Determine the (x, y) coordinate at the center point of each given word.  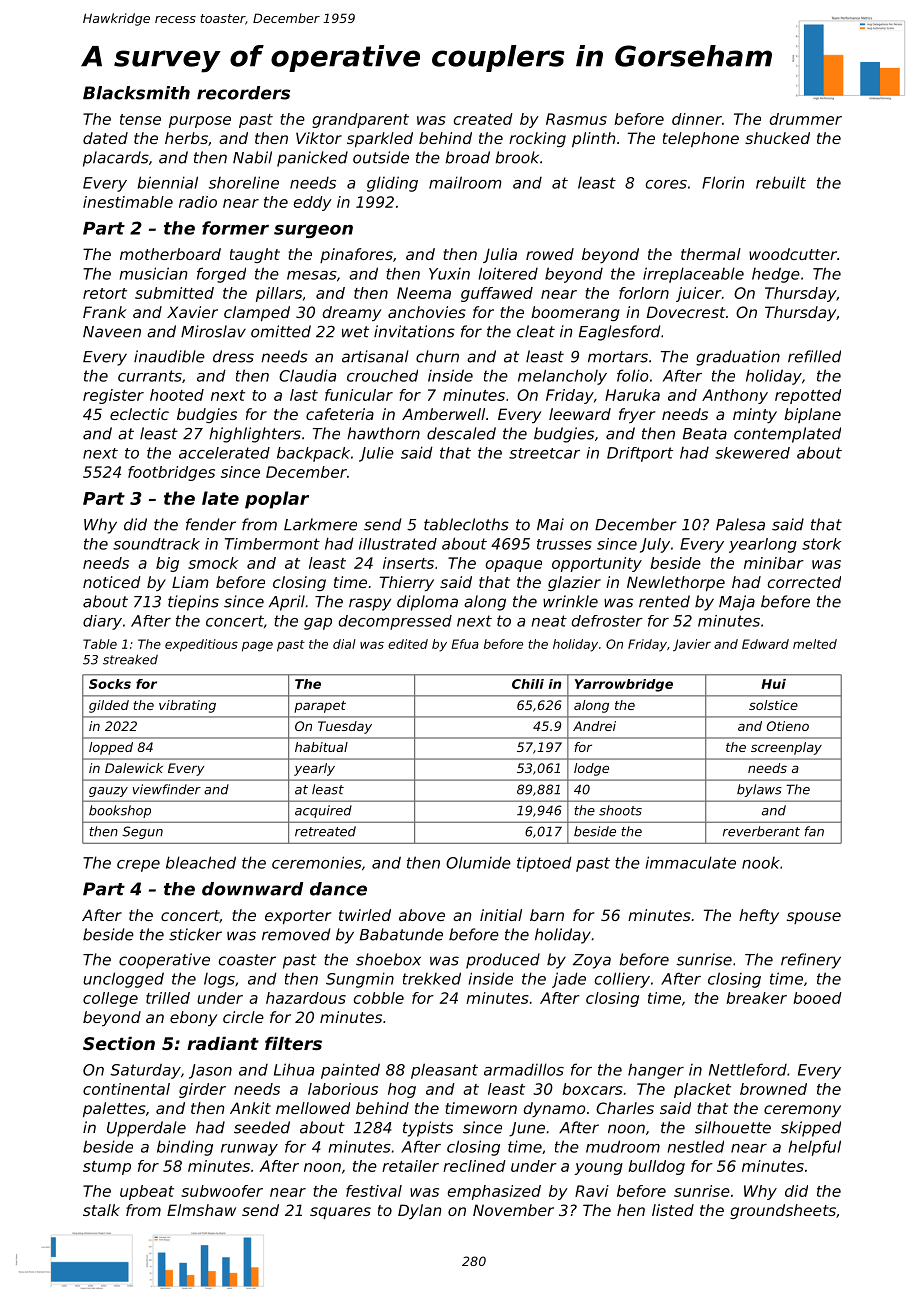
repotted (808, 396)
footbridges (171, 473)
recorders (243, 93)
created (483, 119)
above (422, 915)
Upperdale (146, 1129)
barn (547, 915)
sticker (195, 934)
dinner (697, 119)
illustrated (398, 544)
